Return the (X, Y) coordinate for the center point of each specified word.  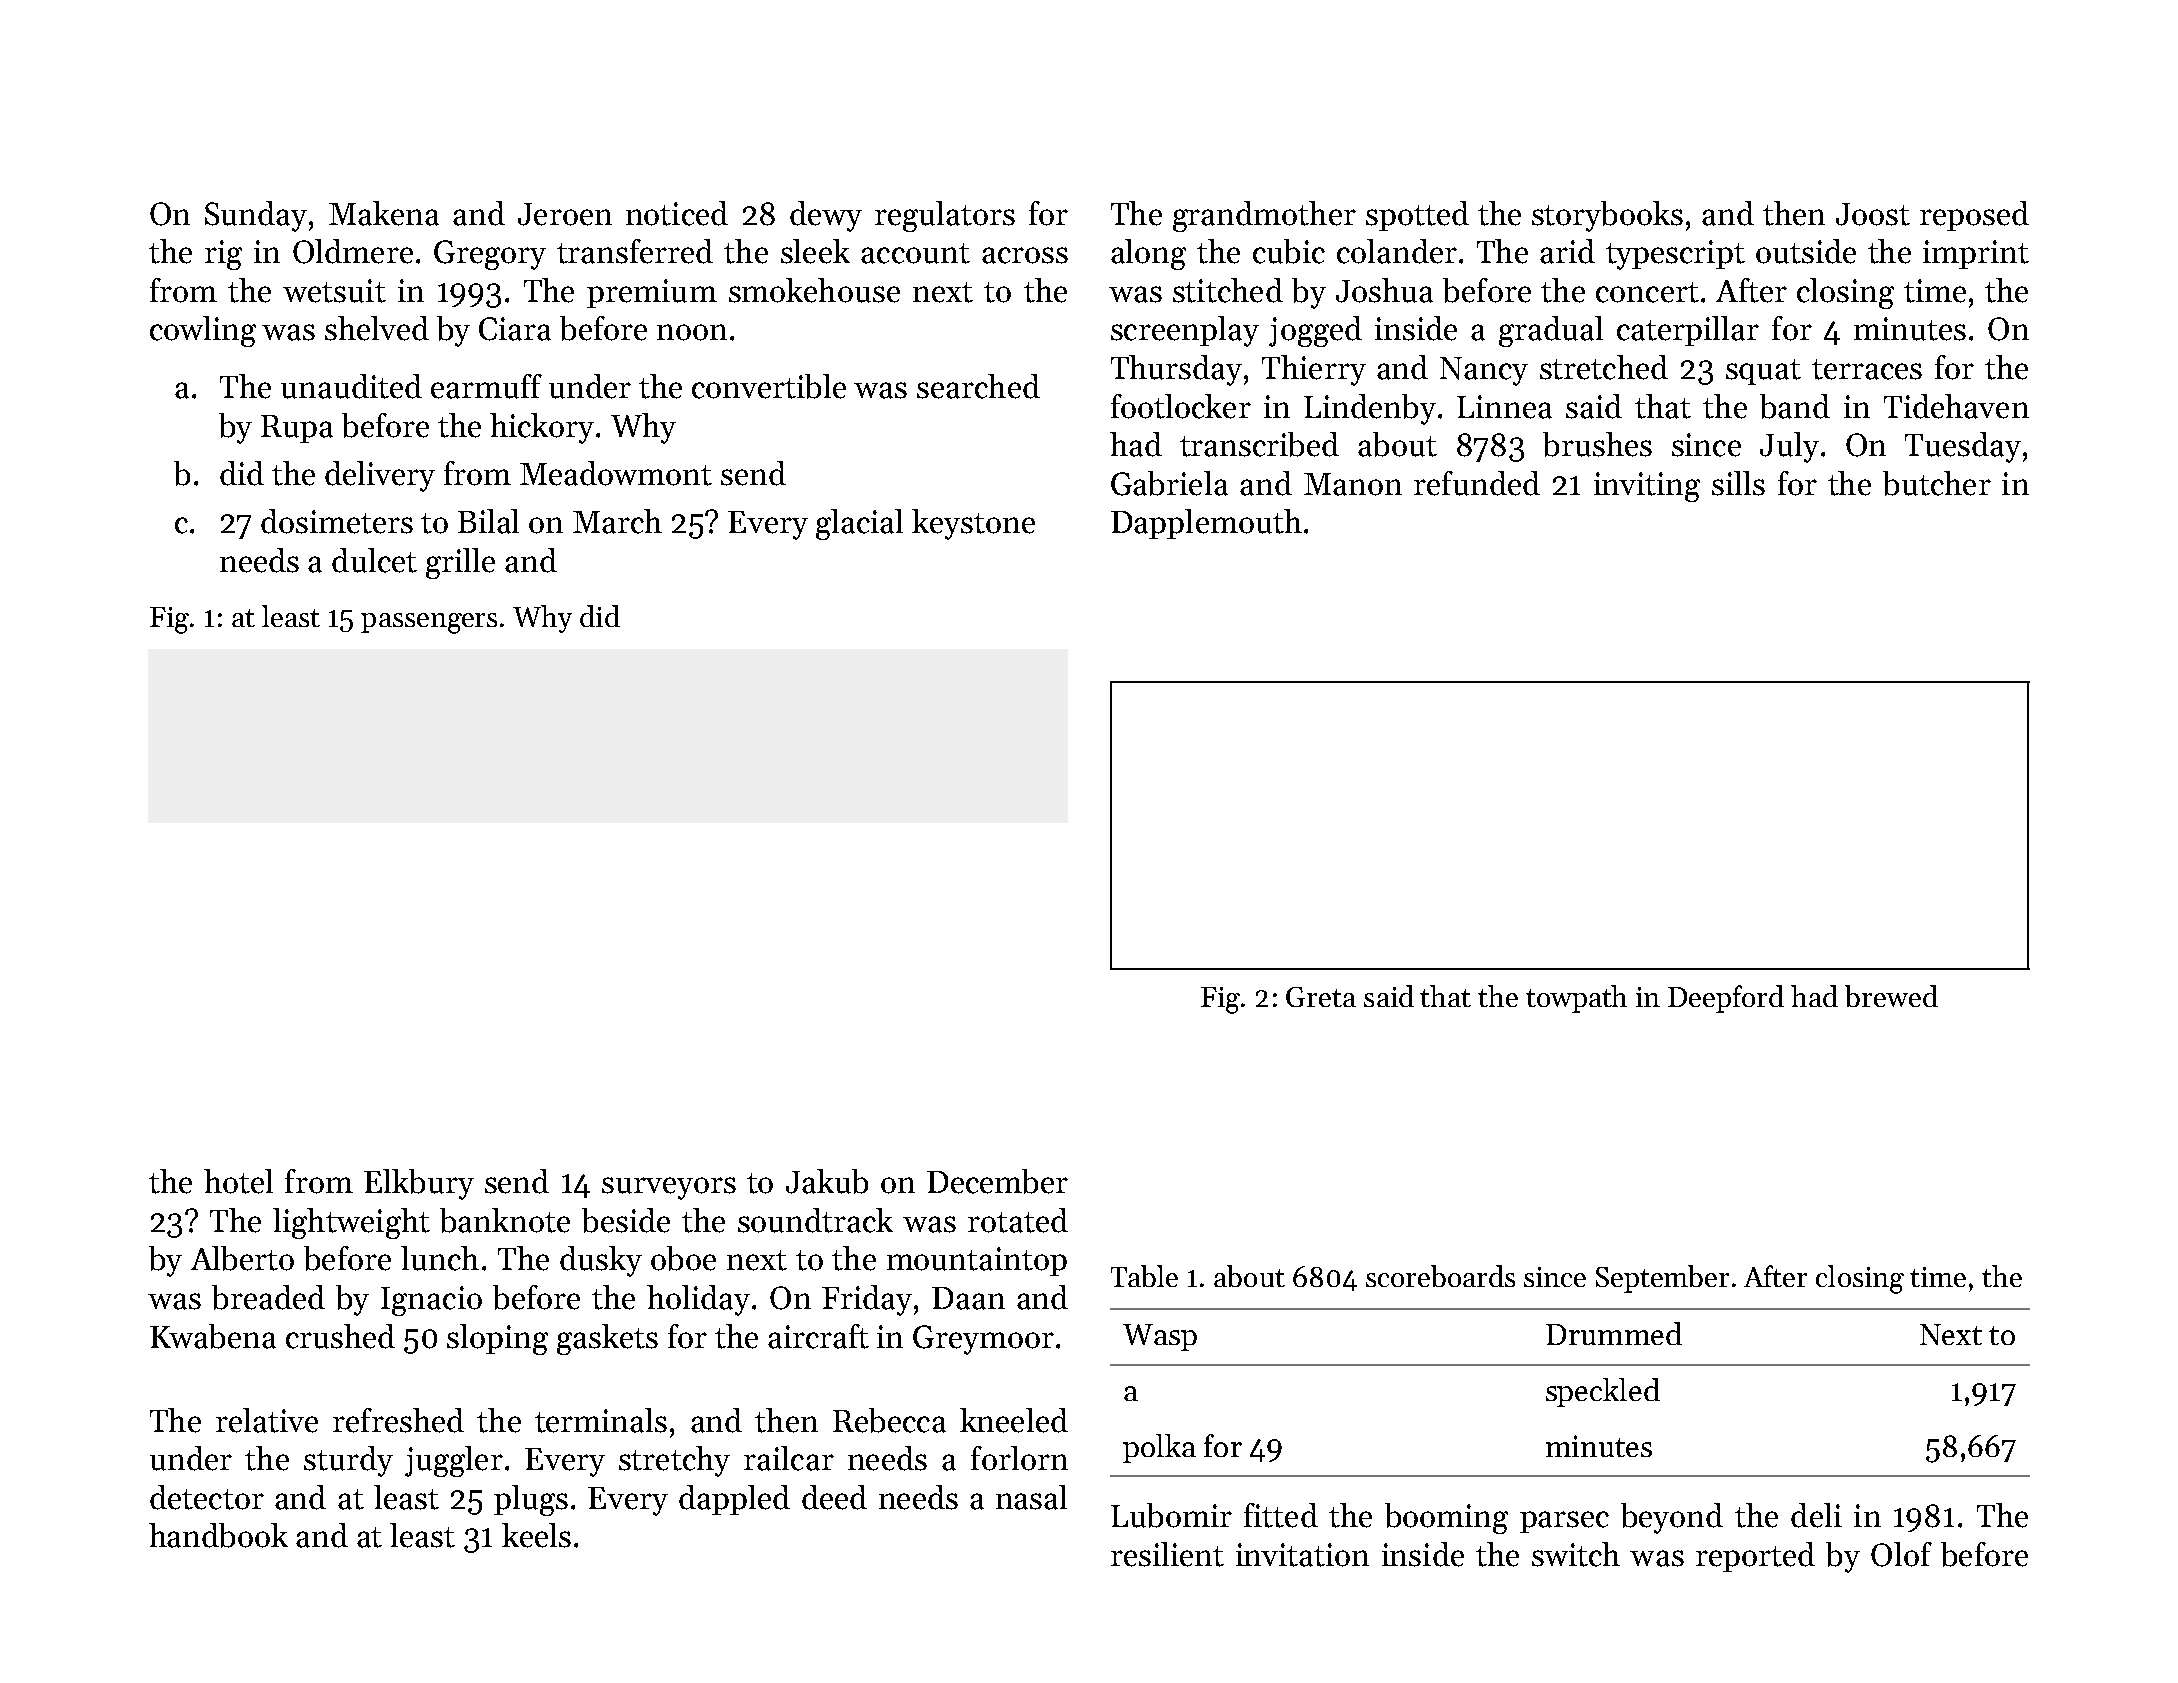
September (1662, 1279)
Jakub (827, 1181)
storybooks (1607, 216)
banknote (505, 1220)
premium (652, 293)
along (1148, 254)
